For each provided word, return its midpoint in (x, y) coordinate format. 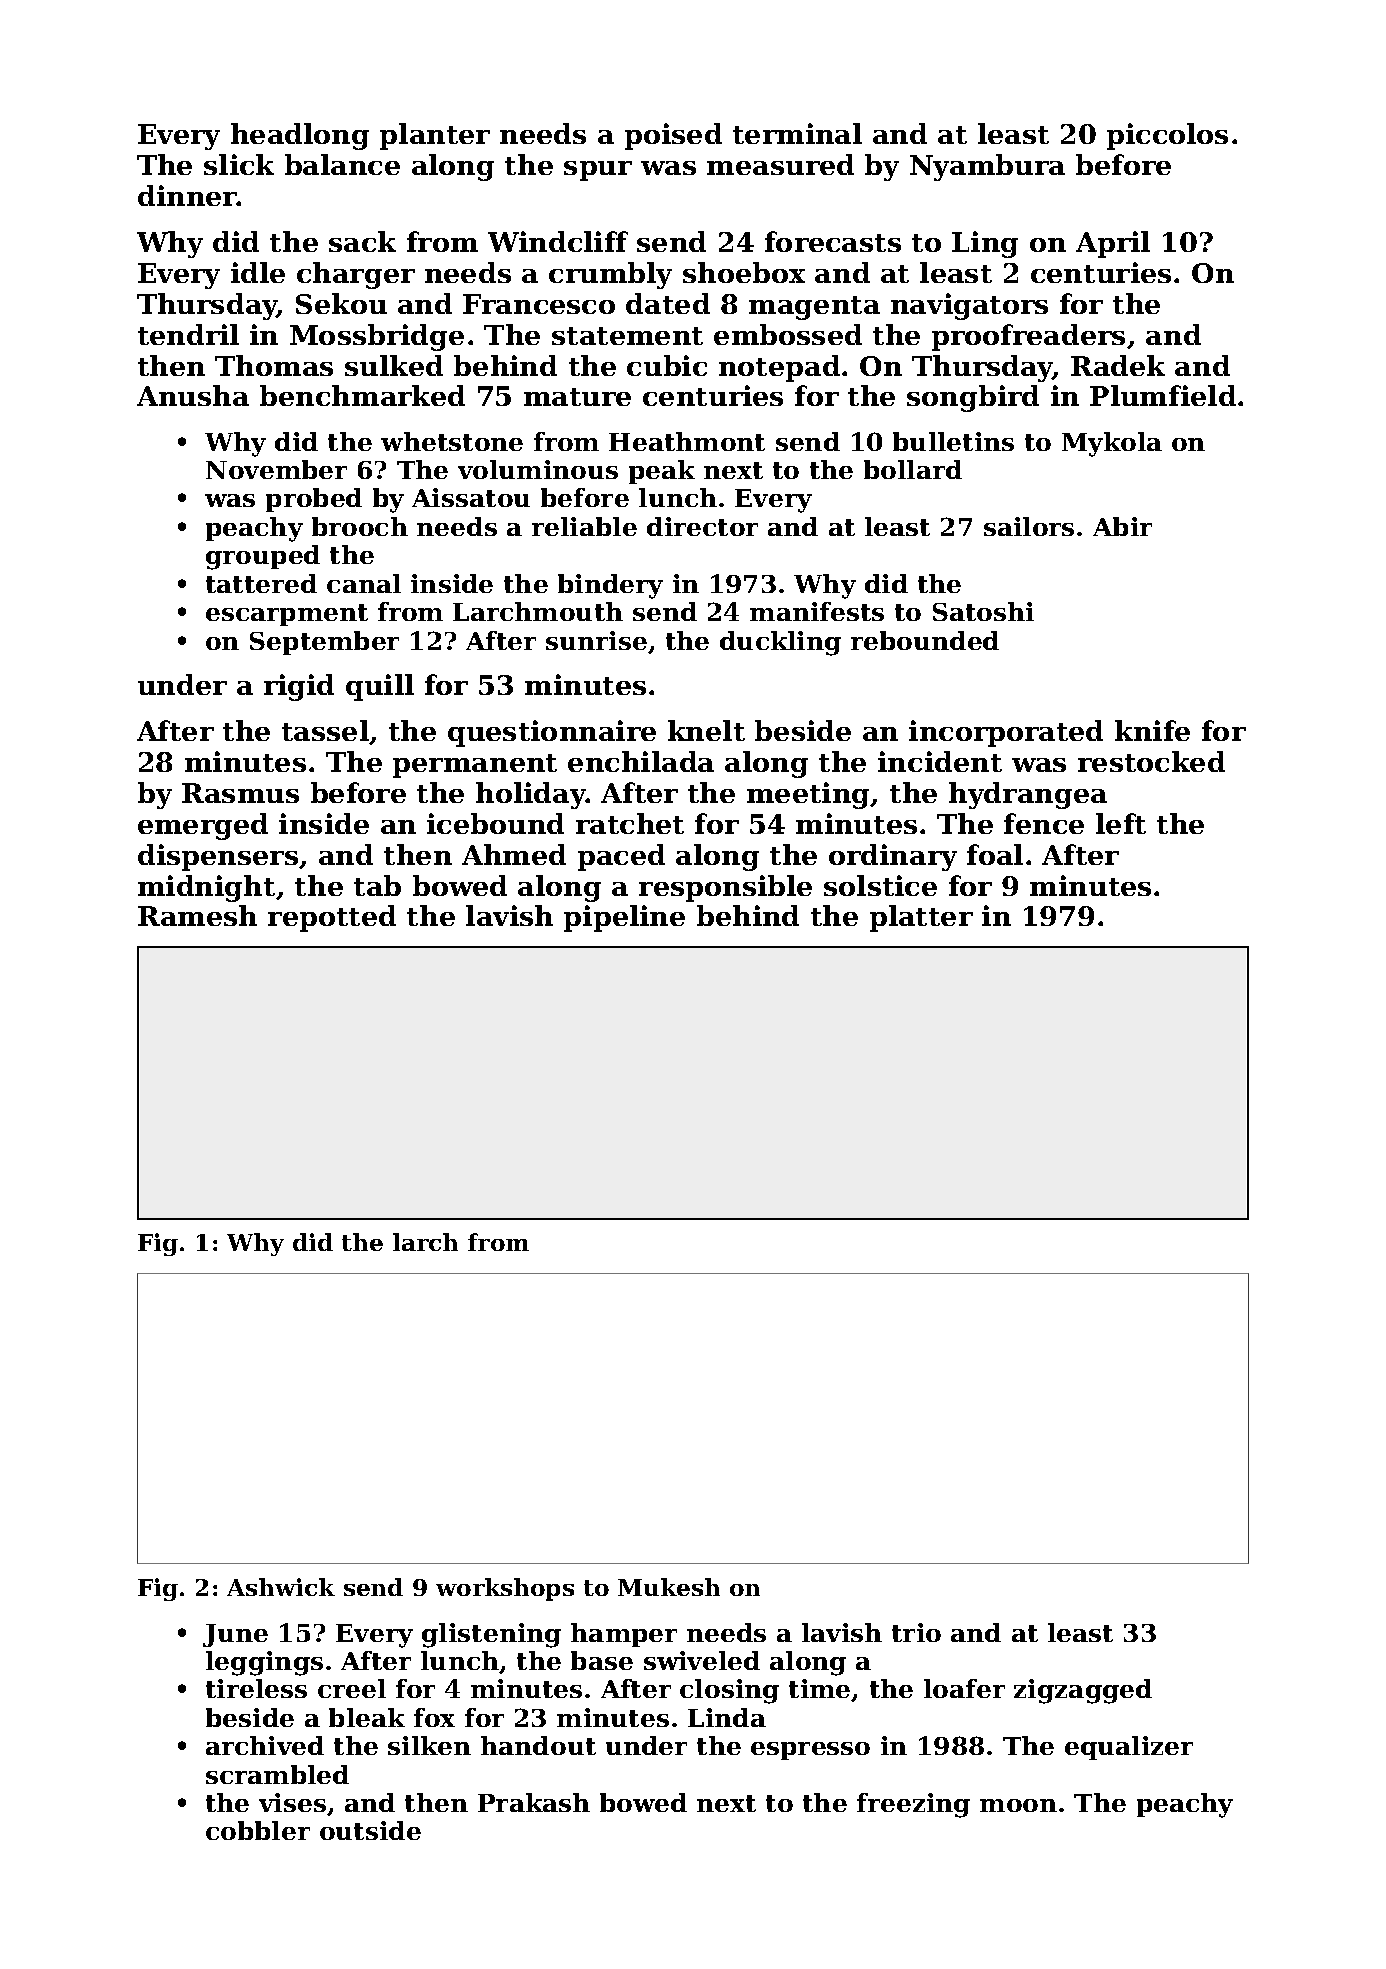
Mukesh (669, 1587)
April (1113, 244)
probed (314, 500)
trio (916, 1632)
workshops (505, 1589)
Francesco (539, 304)
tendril (188, 334)
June (235, 1635)
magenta (814, 308)
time (819, 1688)
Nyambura (987, 167)
